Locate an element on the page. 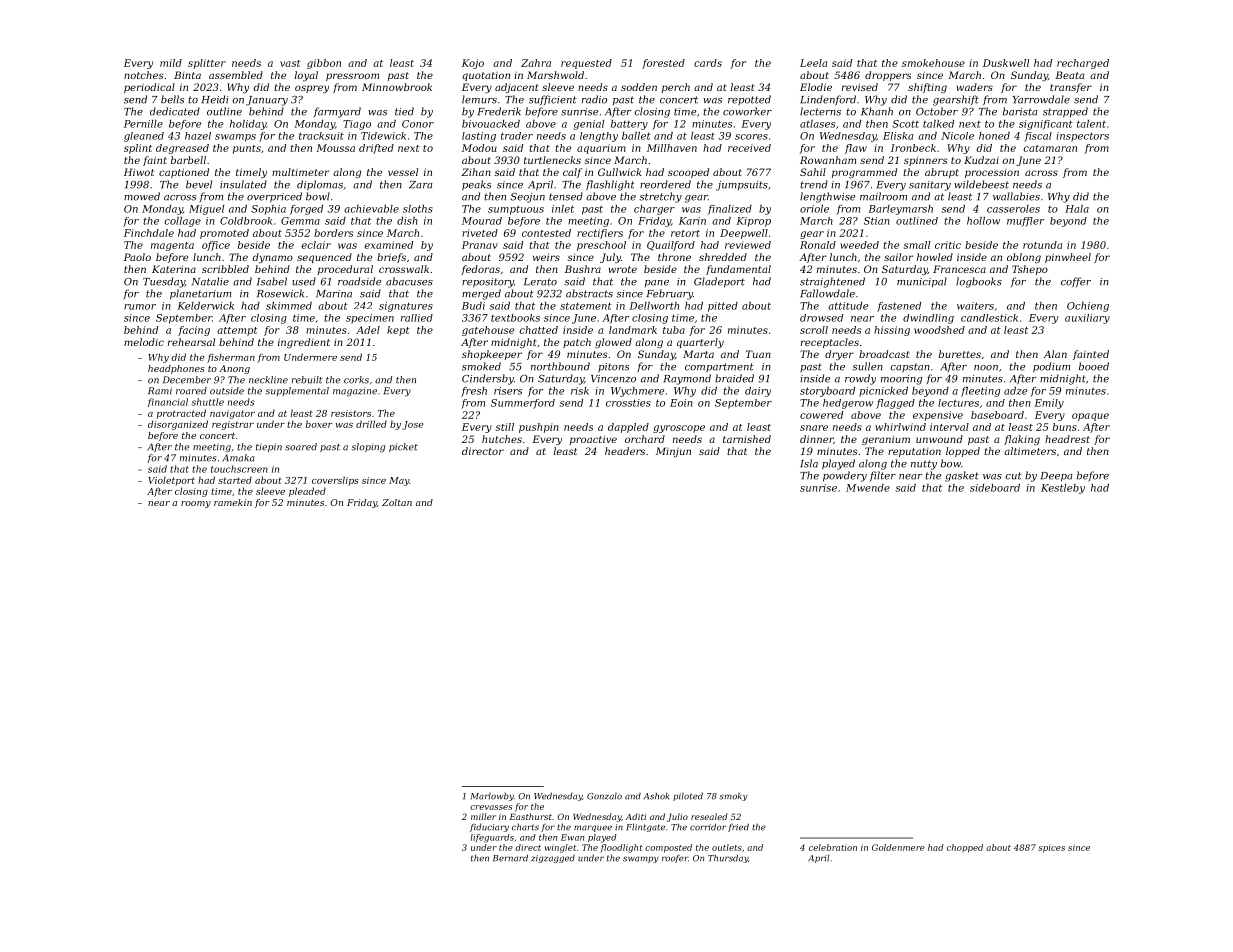 Image resolution: width=1233 pixels, height=952 pixels. Binta is located at coordinates (187, 75).
